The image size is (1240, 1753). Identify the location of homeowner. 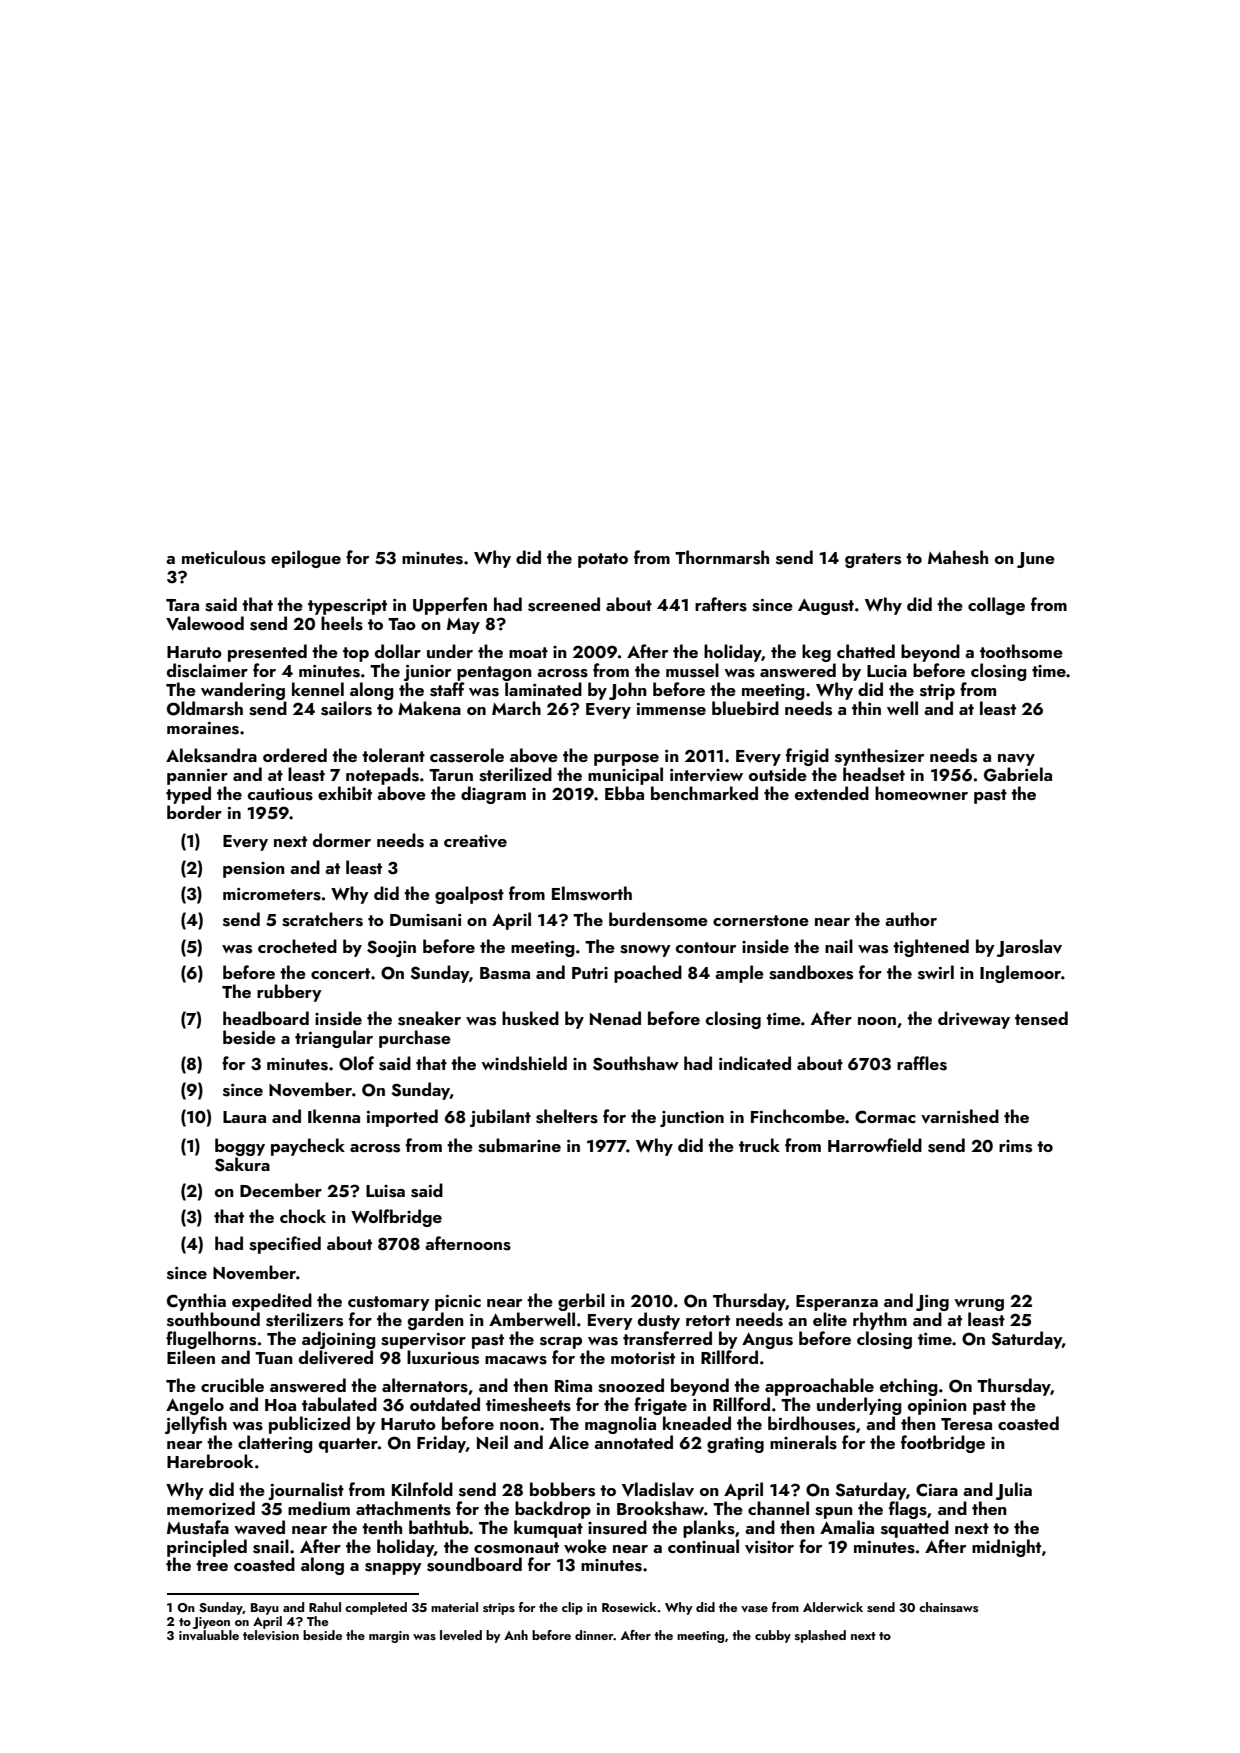
(921, 793).
